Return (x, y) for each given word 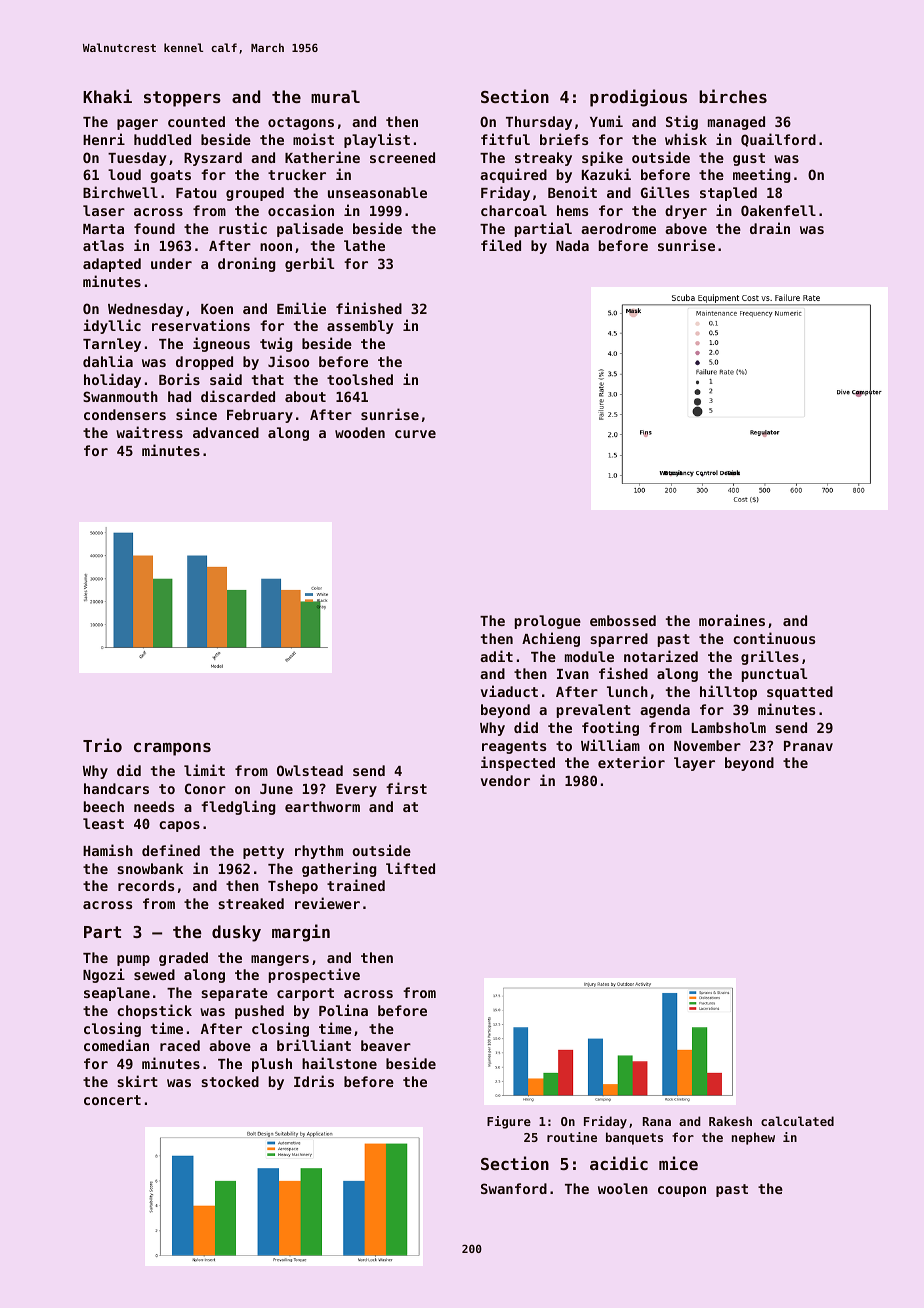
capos (179, 826)
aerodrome (618, 228)
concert (112, 1100)
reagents (514, 747)
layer (694, 764)
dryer (686, 212)
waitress (149, 432)
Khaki (107, 96)
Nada (572, 245)
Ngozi (104, 975)
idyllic (112, 326)
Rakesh (730, 1121)
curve (415, 434)
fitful (505, 139)
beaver (386, 1045)
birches (733, 96)
